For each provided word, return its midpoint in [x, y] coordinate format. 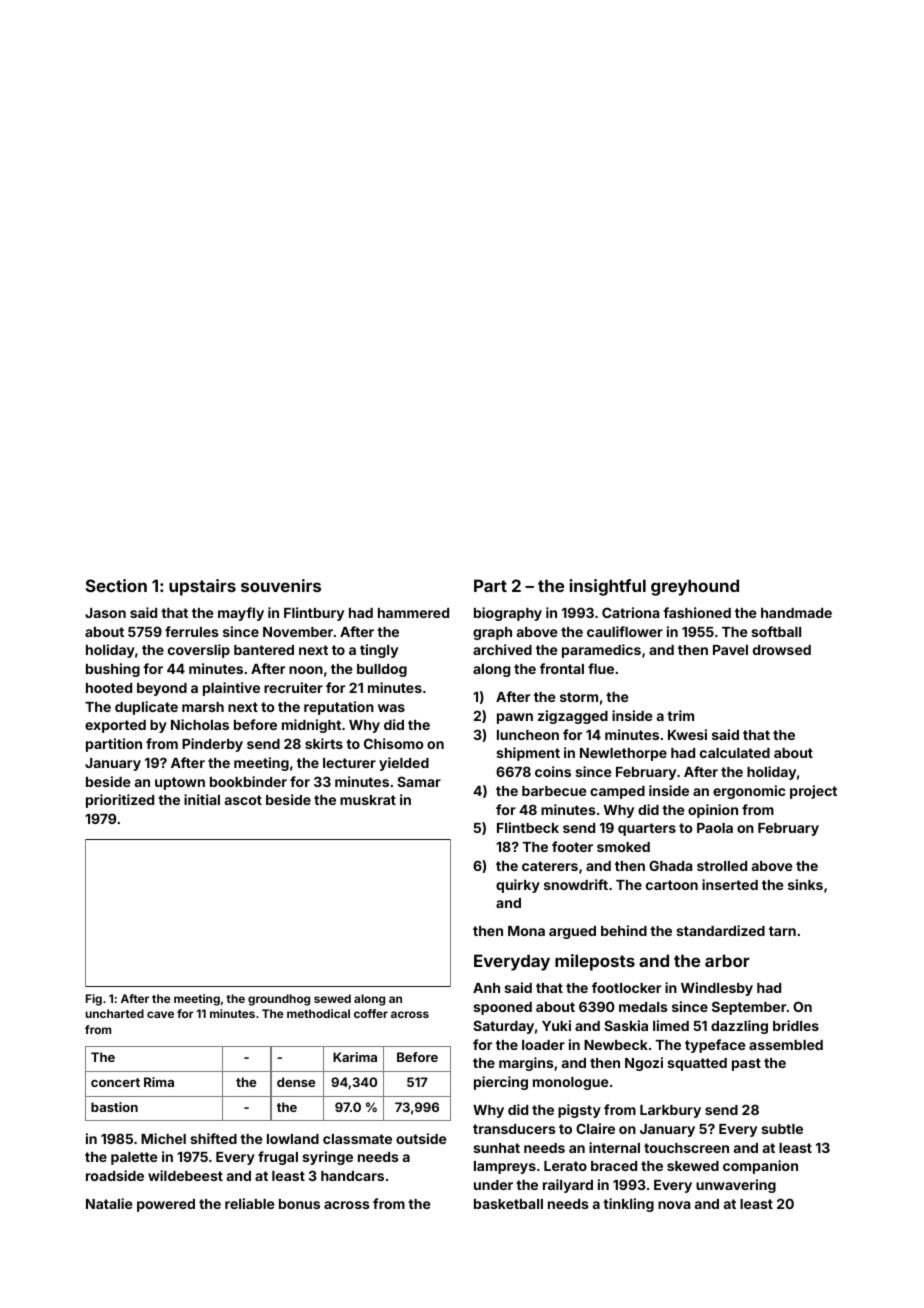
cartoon [672, 885]
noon [306, 670]
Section [116, 585]
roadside [115, 1175]
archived [502, 649]
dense [296, 1082]
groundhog [279, 1000]
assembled [786, 1045]
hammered [413, 613]
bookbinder [248, 781]
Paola [715, 828]
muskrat [368, 800]
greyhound [695, 587]
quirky [518, 886]
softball [776, 631]
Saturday [503, 1027]
